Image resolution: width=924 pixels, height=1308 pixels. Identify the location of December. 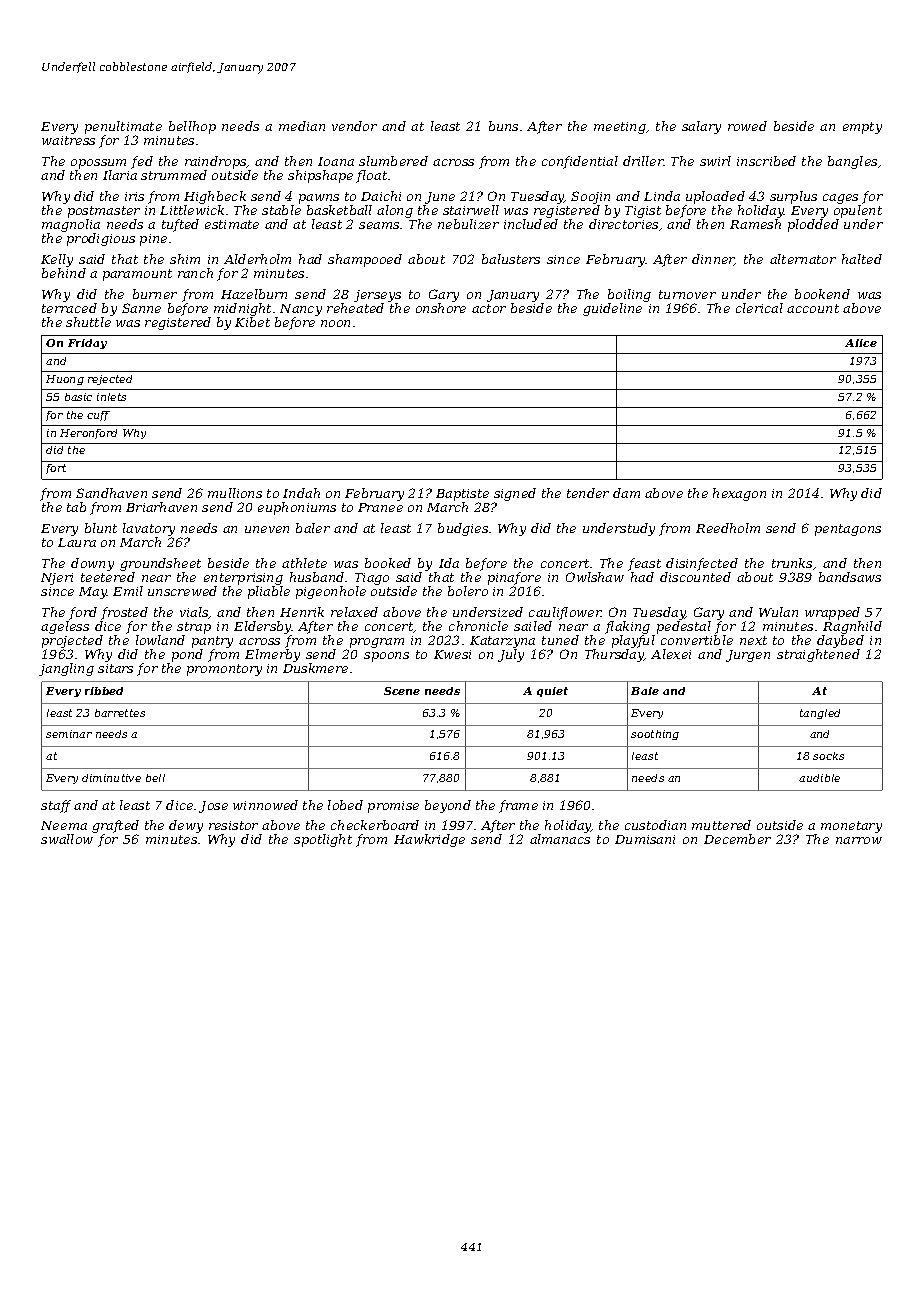
(737, 839).
